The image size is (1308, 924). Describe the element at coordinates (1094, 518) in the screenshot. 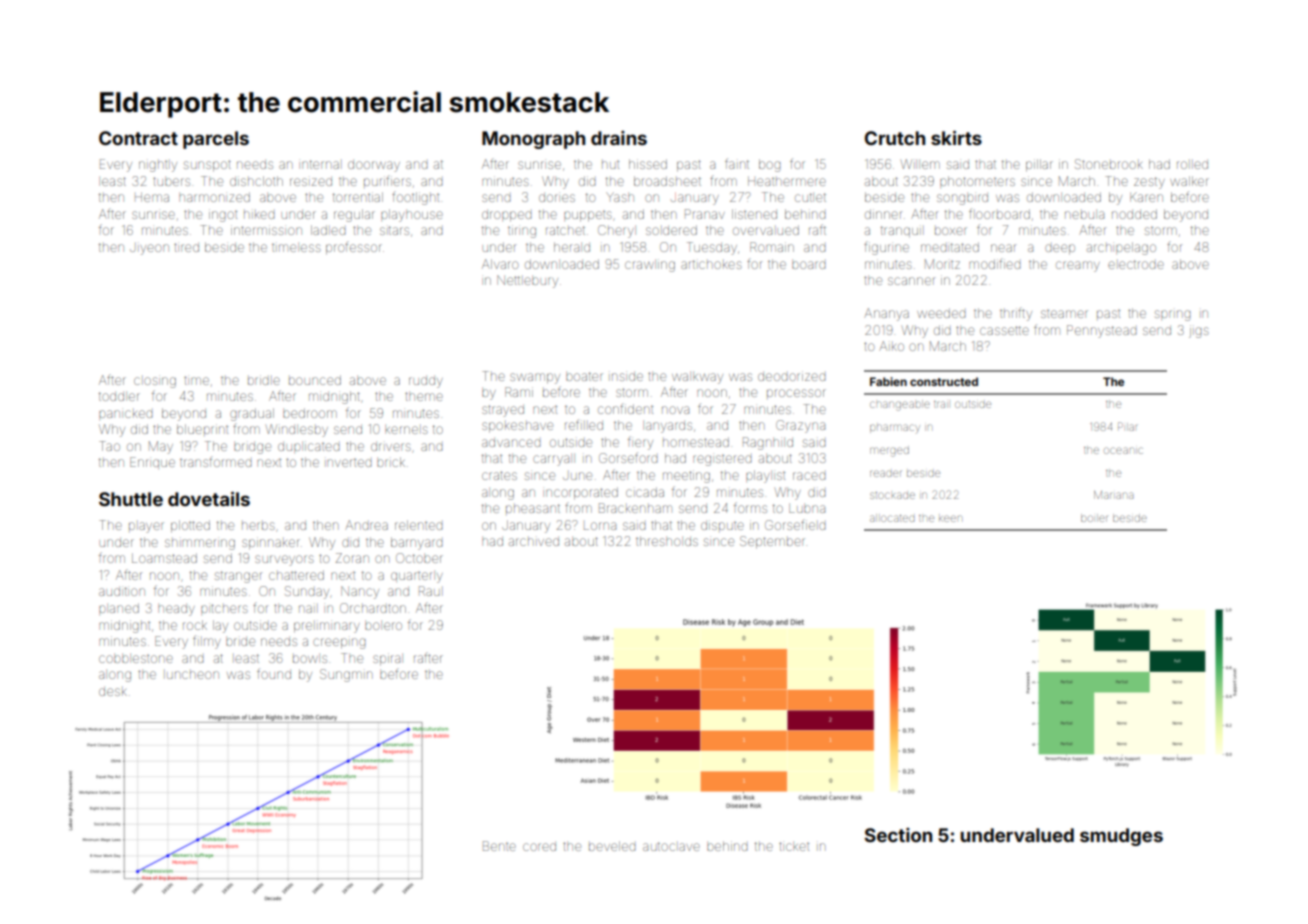

I see `boiler` at that location.
